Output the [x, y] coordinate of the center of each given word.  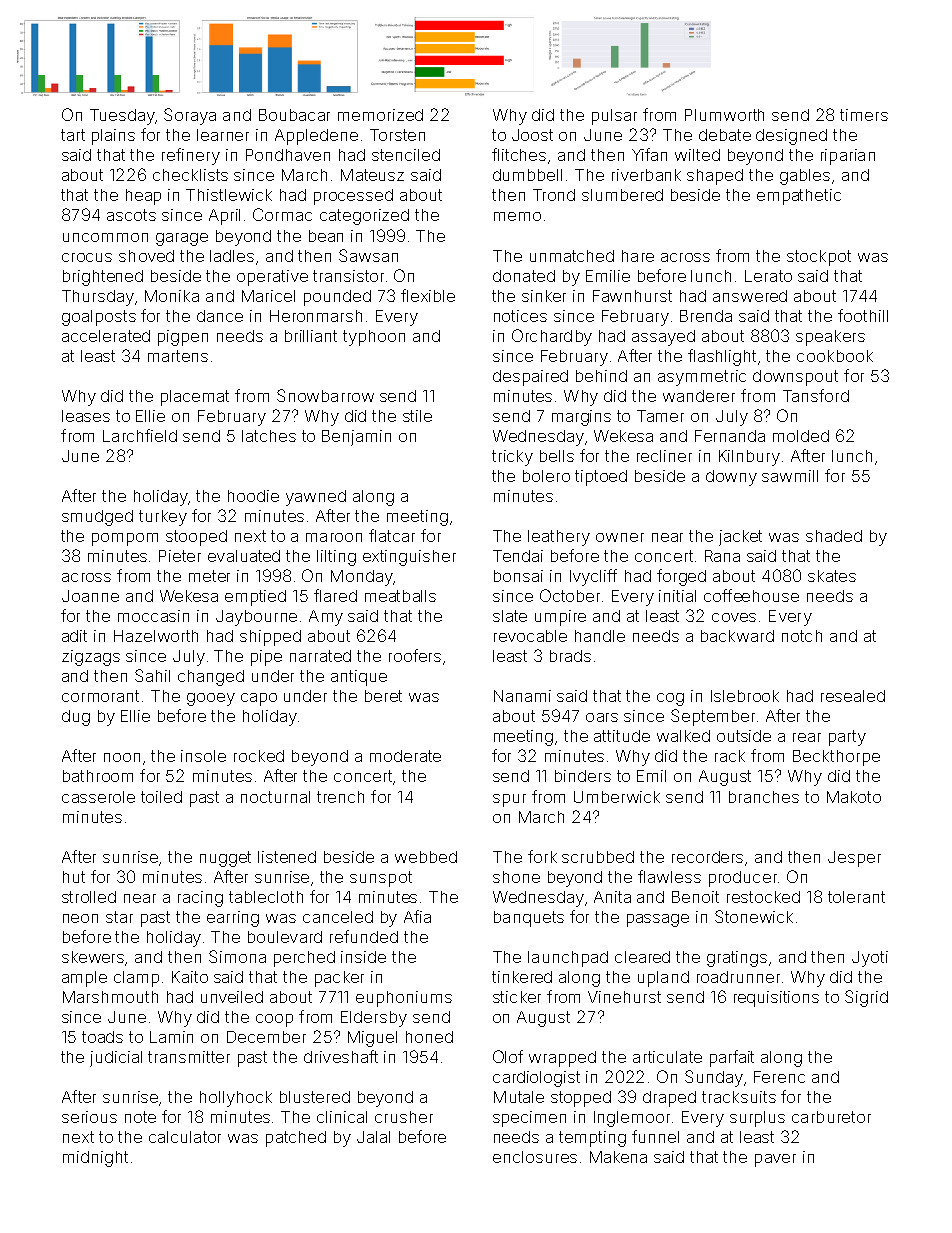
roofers [415, 655]
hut [74, 877]
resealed [853, 696]
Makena [618, 1157]
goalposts [99, 318]
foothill [863, 315]
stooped [196, 538]
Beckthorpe [836, 758]
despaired [530, 378]
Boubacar [294, 115]
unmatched [572, 256]
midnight [95, 1159]
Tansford [816, 395]
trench [340, 797]
